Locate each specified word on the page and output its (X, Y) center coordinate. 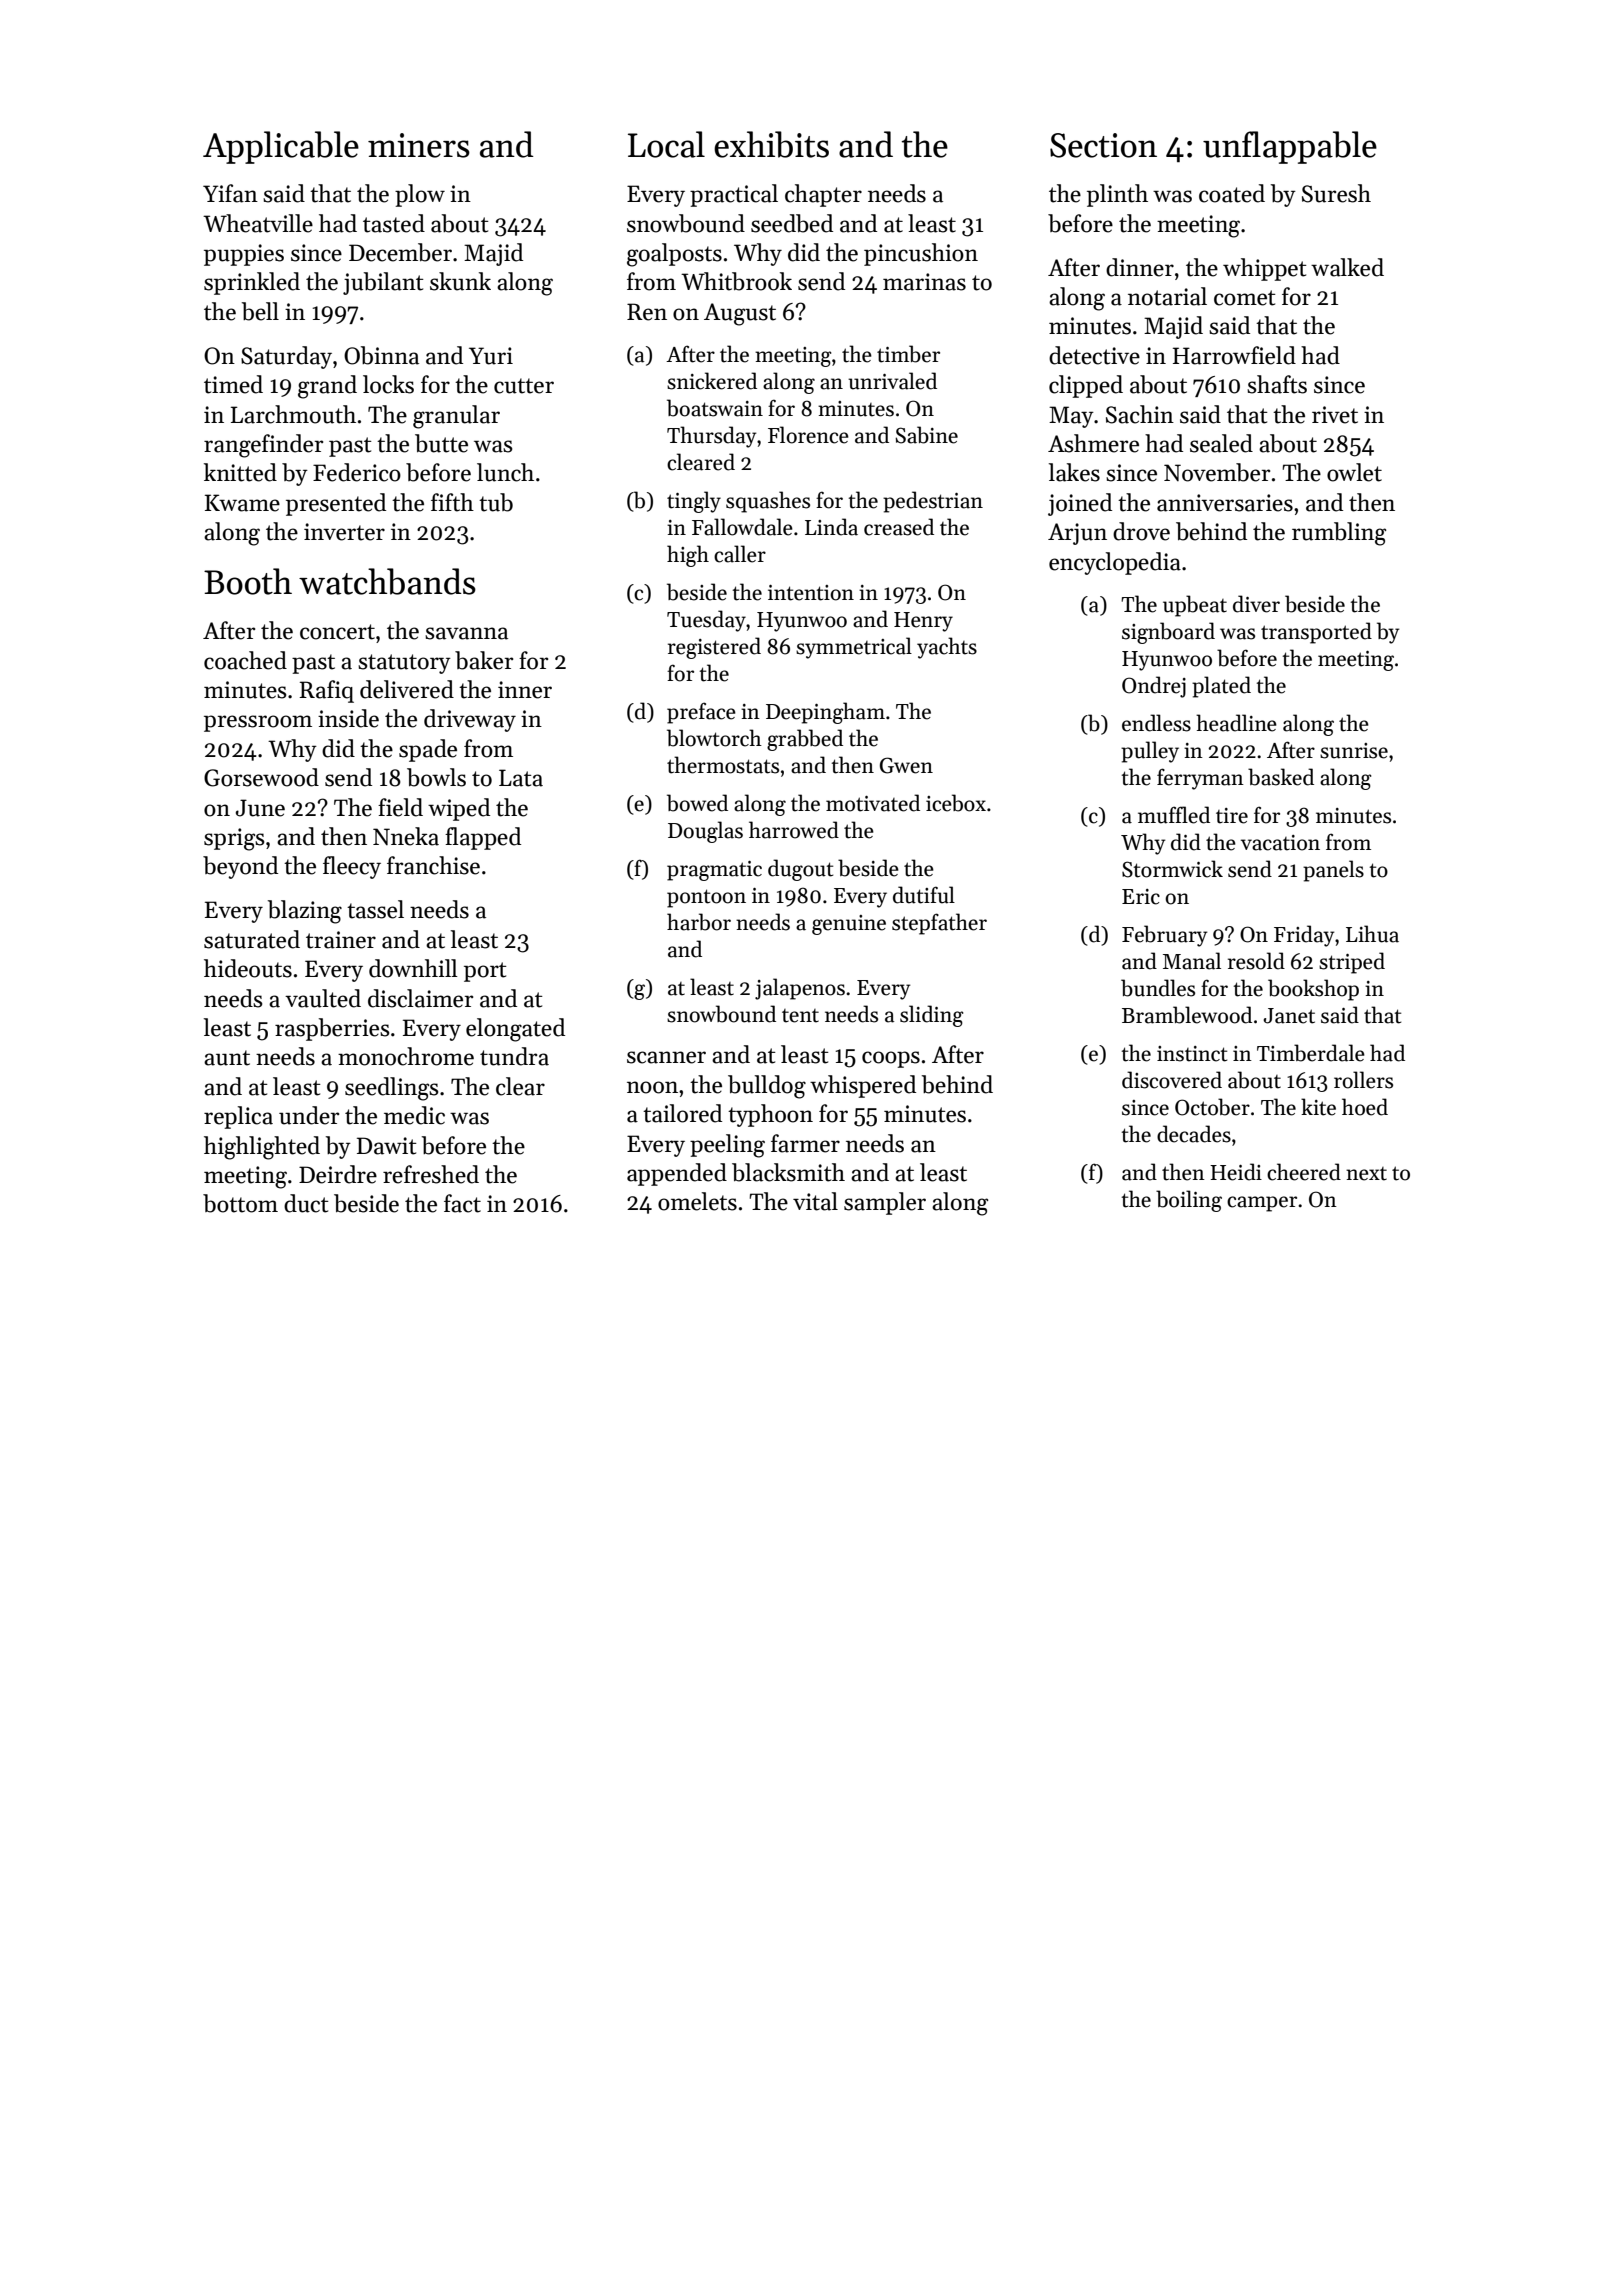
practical (734, 195)
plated (1221, 687)
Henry (923, 622)
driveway (470, 720)
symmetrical (854, 648)
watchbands (387, 581)
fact (462, 1203)
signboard (1168, 633)
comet (1245, 298)
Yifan (230, 193)
